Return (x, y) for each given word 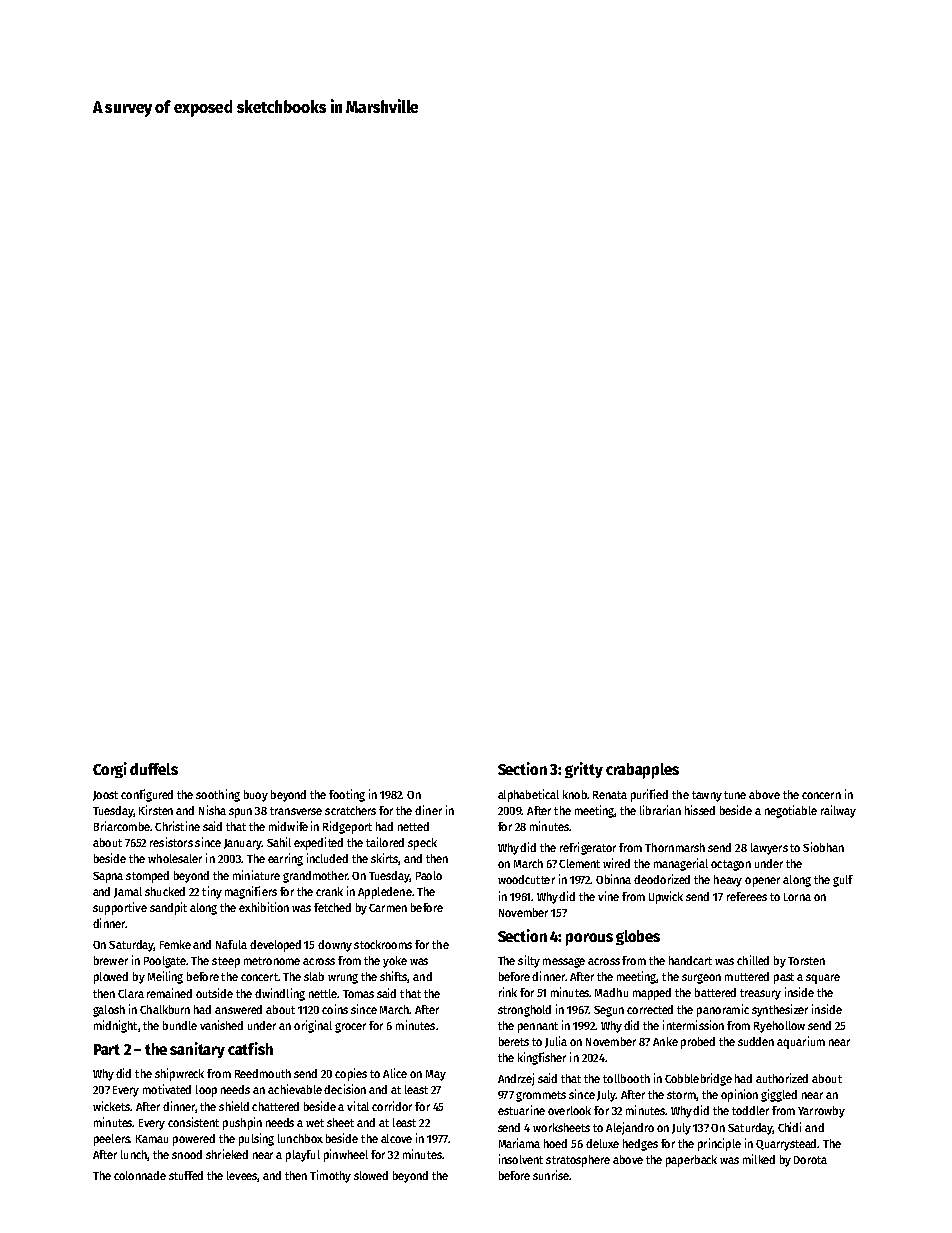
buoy (256, 796)
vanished (221, 1025)
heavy (728, 881)
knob (575, 794)
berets (514, 1041)
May (436, 1075)
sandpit (168, 908)
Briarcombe (122, 826)
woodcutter (526, 879)
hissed (700, 810)
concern (821, 795)
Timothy (330, 1176)
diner (428, 810)
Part (107, 1049)
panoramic (723, 1010)
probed (698, 1043)
